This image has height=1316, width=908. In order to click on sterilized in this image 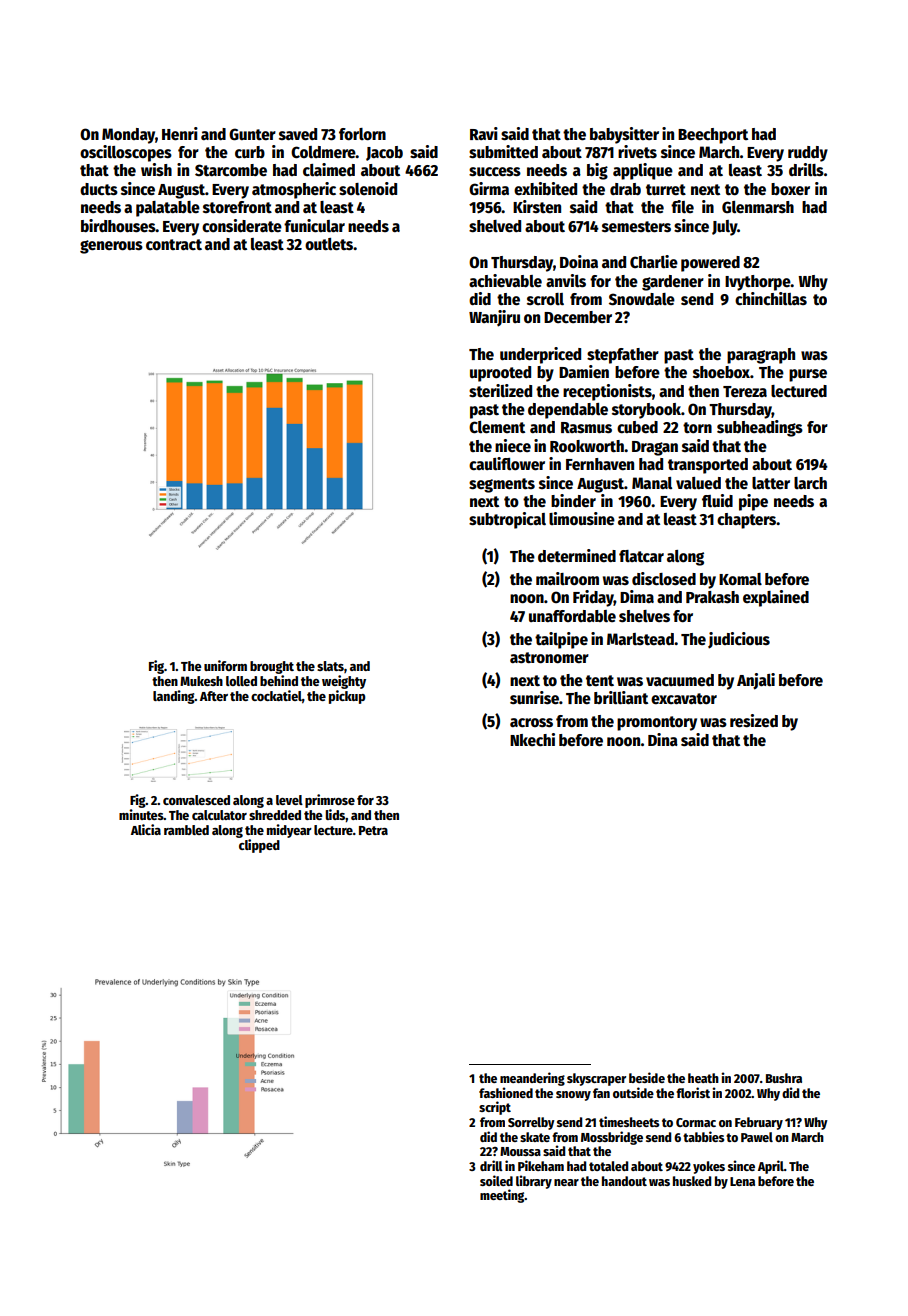, I will do `click(500, 391)`.
